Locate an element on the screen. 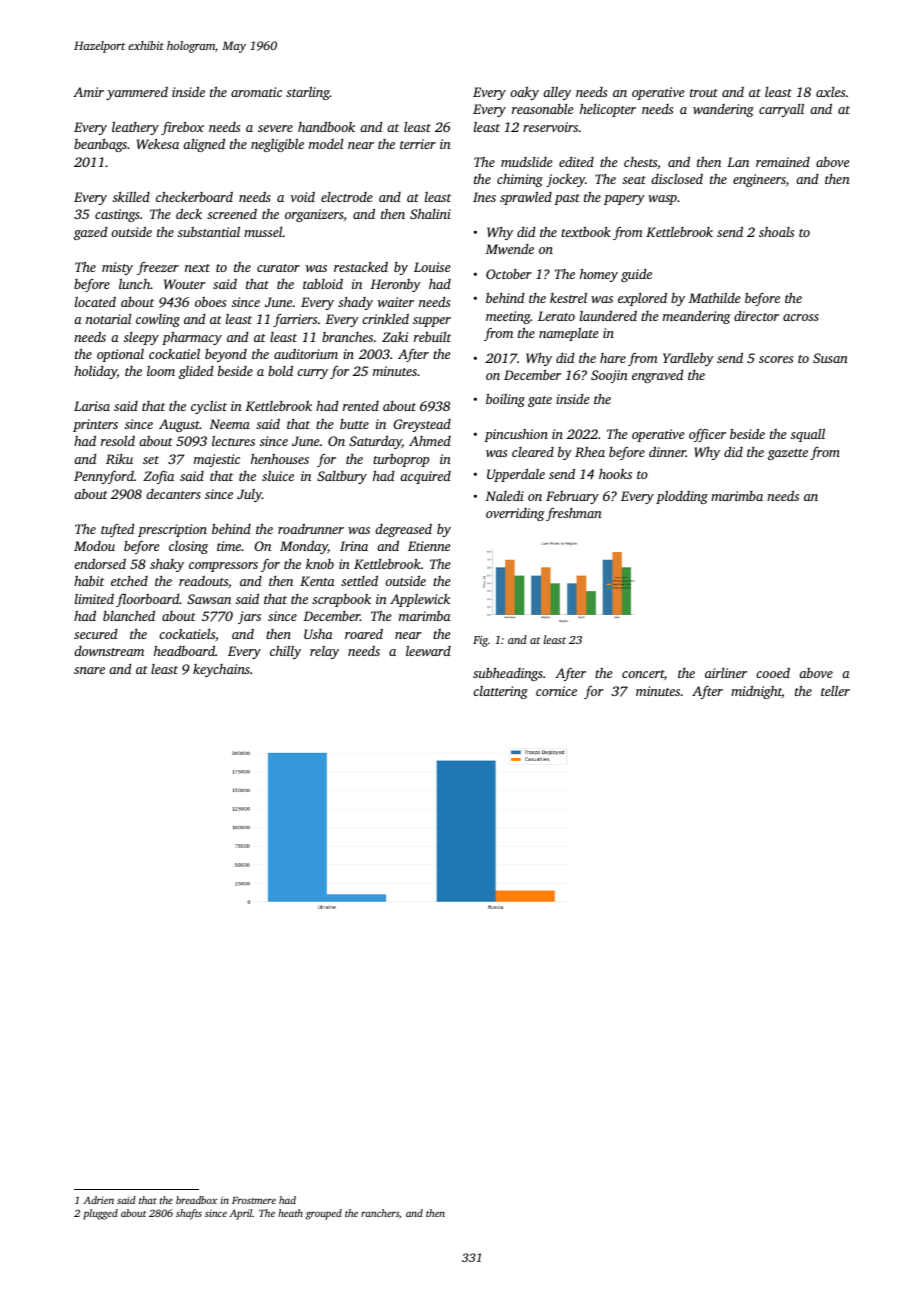 Image resolution: width=924 pixels, height=1308 pixels. overriding is located at coordinates (515, 514).
